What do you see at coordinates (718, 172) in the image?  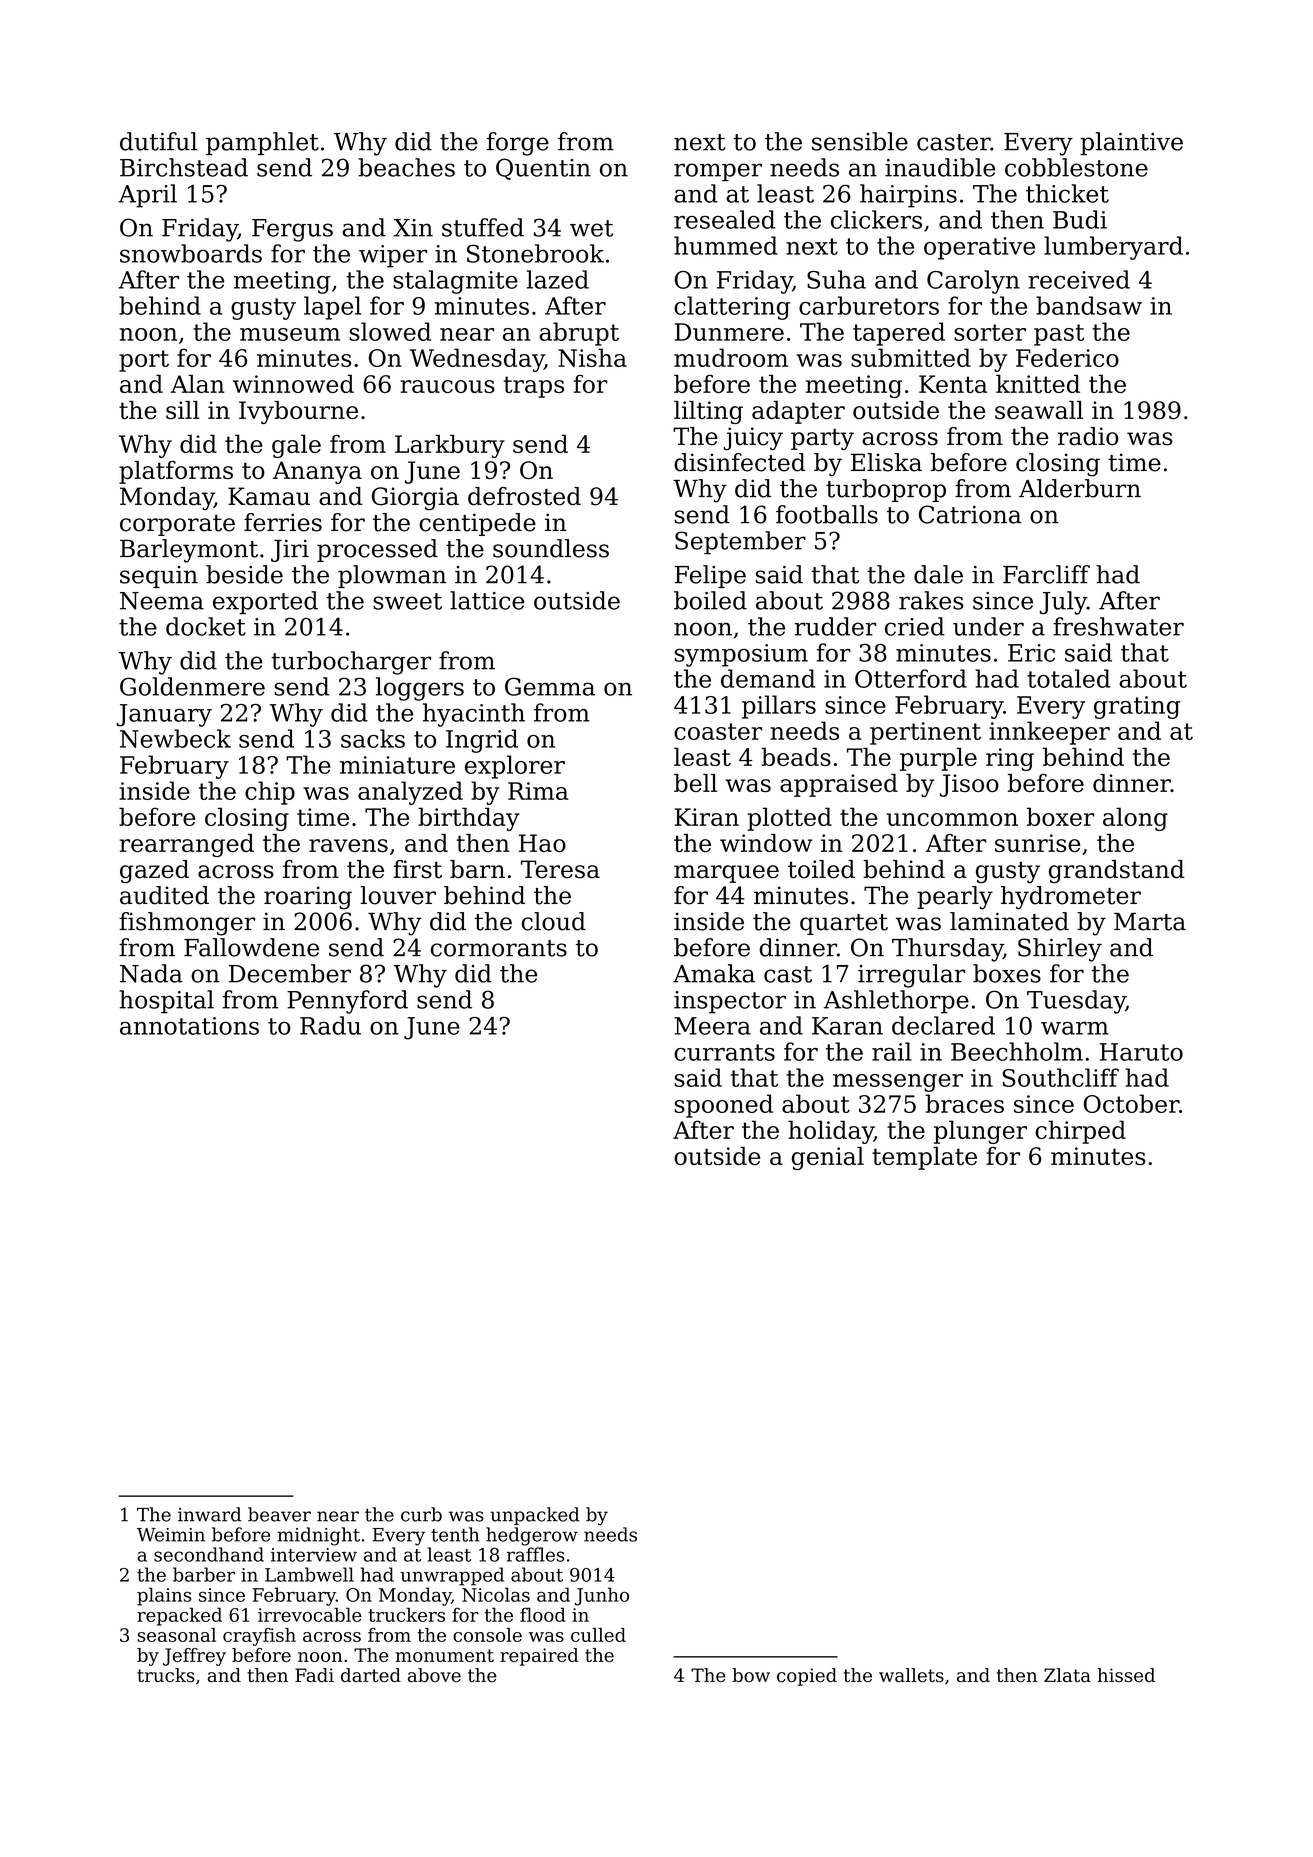 I see `romper` at bounding box center [718, 172].
